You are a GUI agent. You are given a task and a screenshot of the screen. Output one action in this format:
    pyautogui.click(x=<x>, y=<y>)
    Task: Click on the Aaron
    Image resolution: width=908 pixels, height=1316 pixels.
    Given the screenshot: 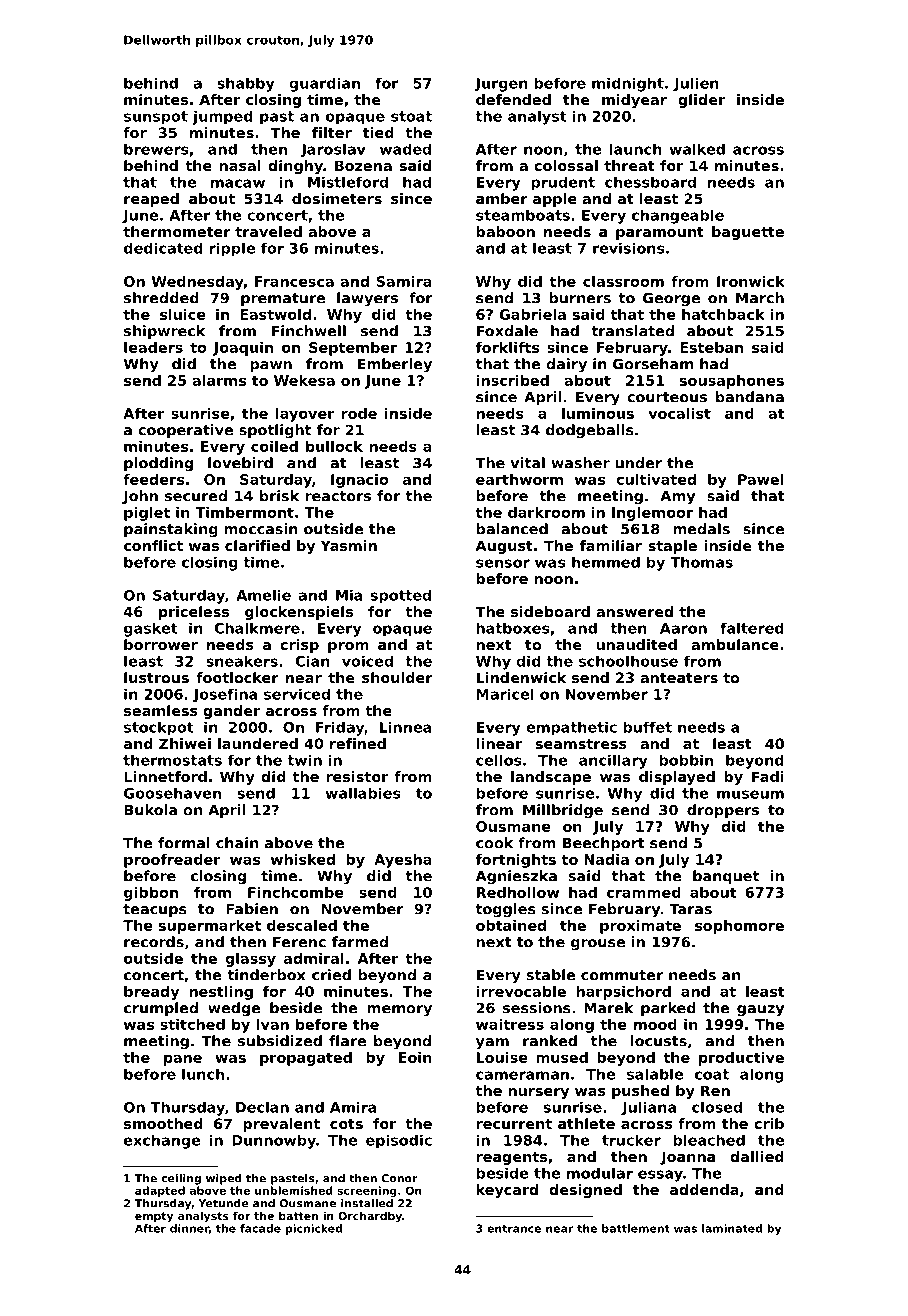 What is the action you would take?
    pyautogui.click(x=683, y=628)
